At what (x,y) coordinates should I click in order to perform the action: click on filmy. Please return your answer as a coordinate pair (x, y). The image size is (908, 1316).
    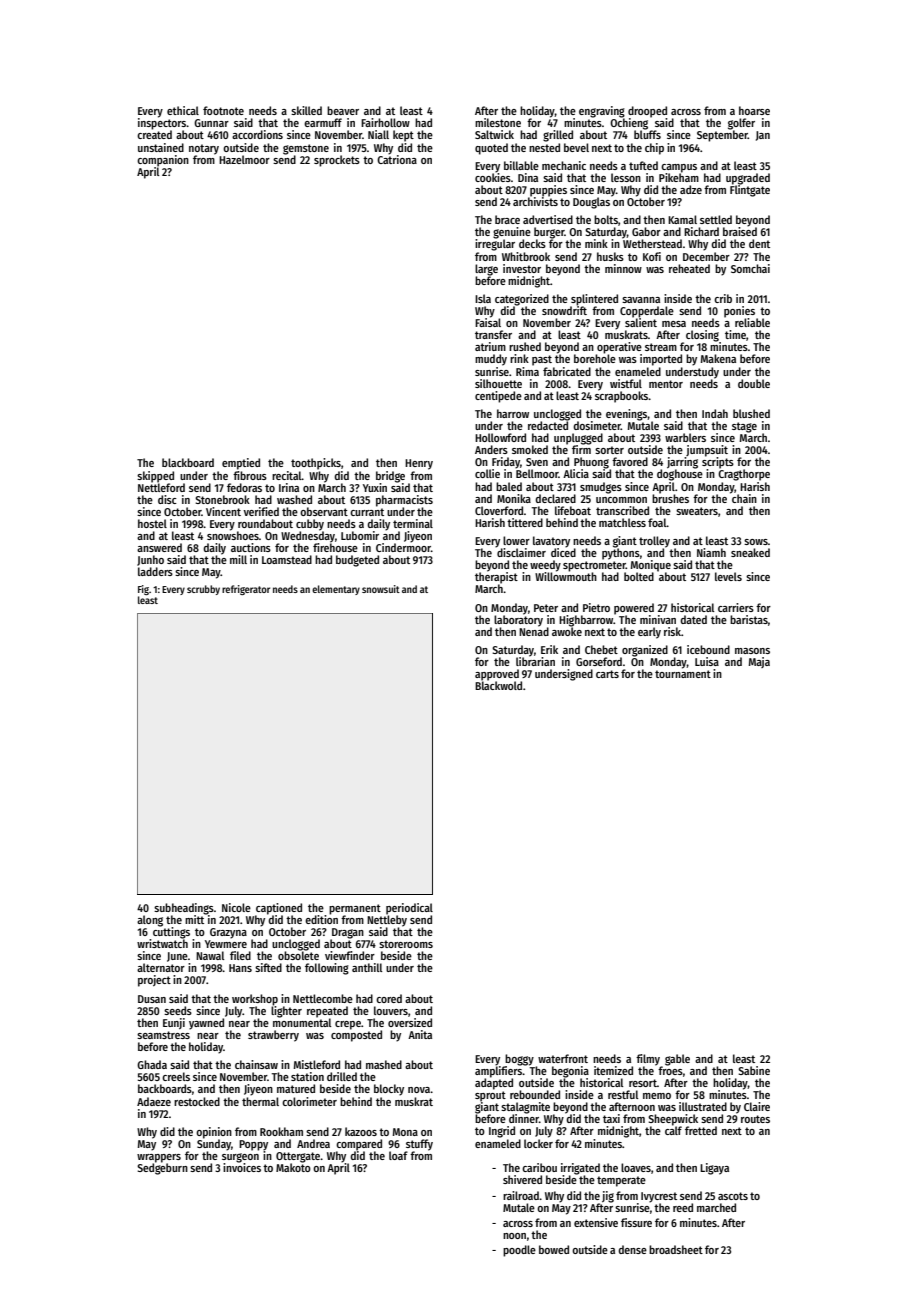
    Looking at the image, I should click on (648, 1060).
